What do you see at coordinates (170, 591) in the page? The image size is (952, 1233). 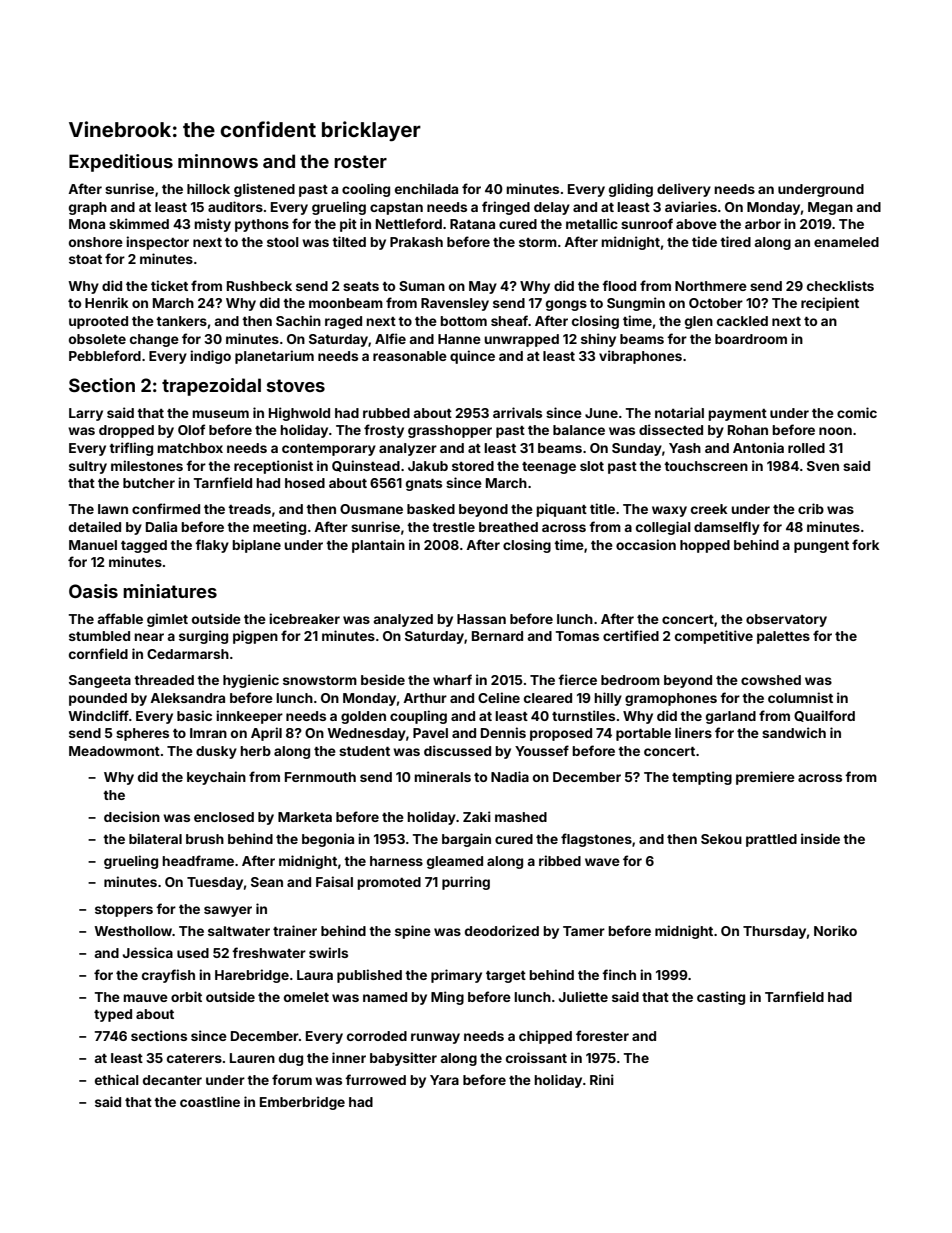 I see `miniatures` at bounding box center [170, 591].
